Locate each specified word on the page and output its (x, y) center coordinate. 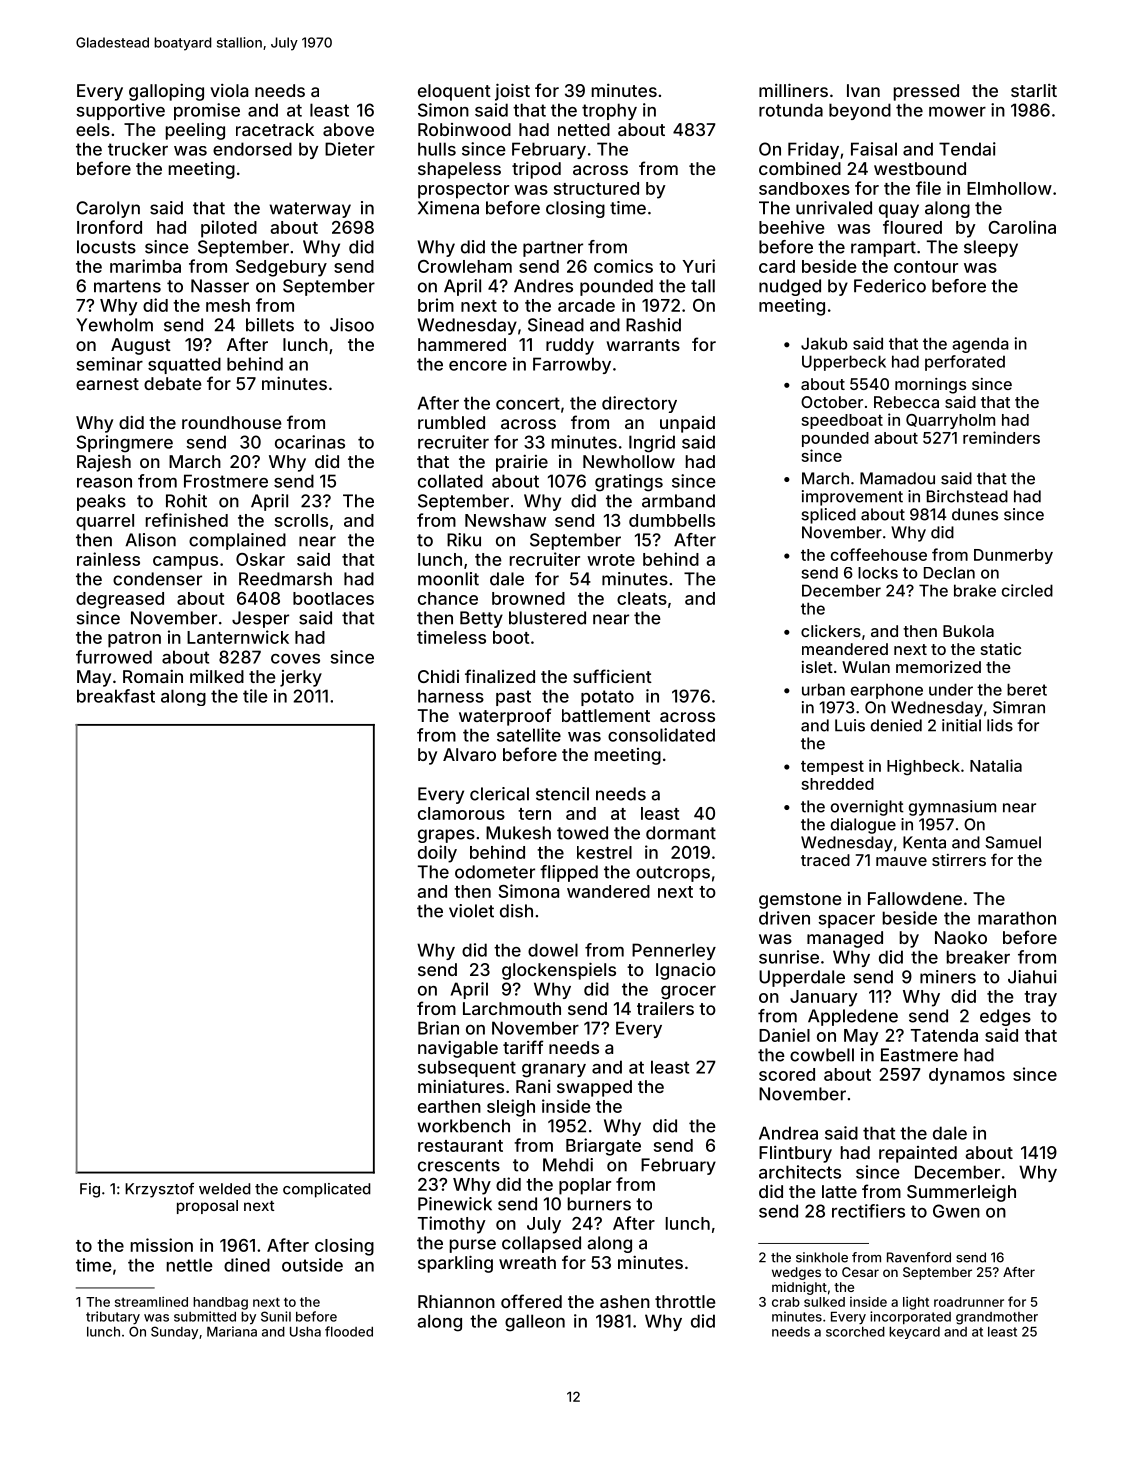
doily (437, 854)
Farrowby (572, 365)
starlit (1034, 90)
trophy (609, 111)
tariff (523, 1047)
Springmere (124, 444)
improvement (852, 498)
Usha (305, 1332)
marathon (1017, 918)
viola (229, 90)
